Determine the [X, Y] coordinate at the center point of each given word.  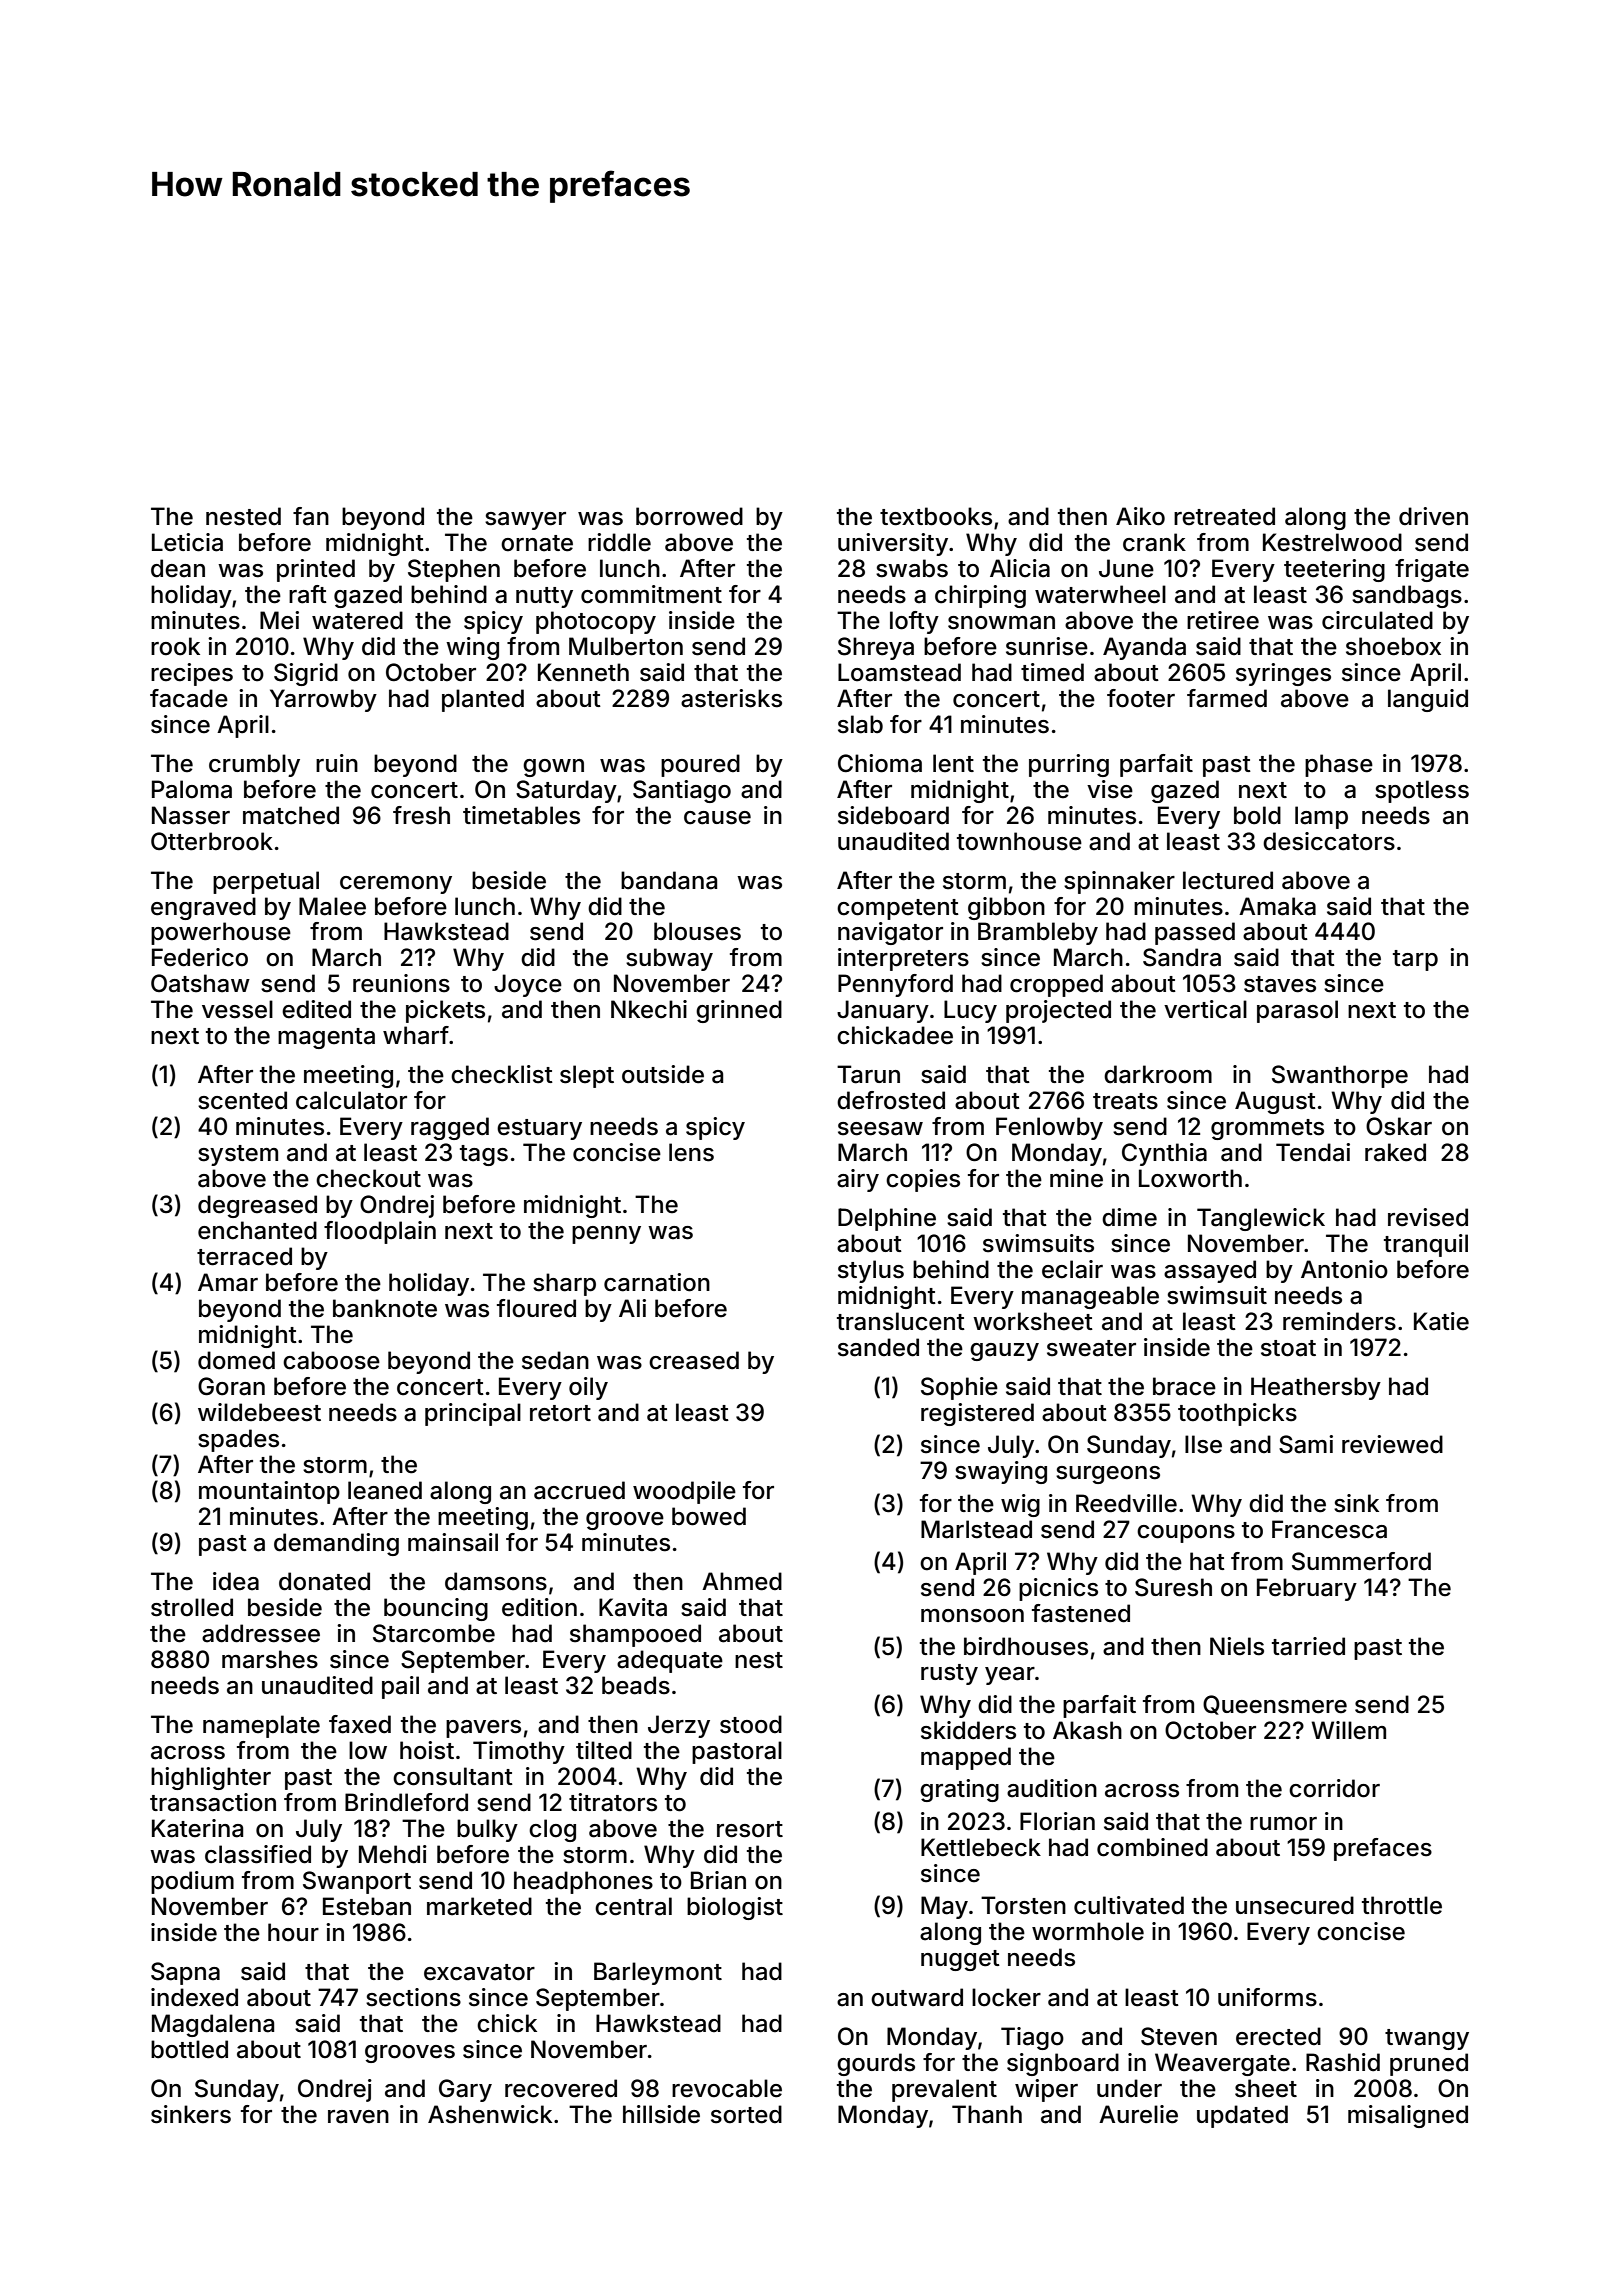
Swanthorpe [1340, 1076]
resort [750, 1829]
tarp [1415, 960]
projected [1058, 1011]
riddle [619, 542]
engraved [203, 908]
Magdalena [213, 2025]
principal [473, 1414]
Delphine [887, 1219]
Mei [279, 620]
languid [1428, 700]
